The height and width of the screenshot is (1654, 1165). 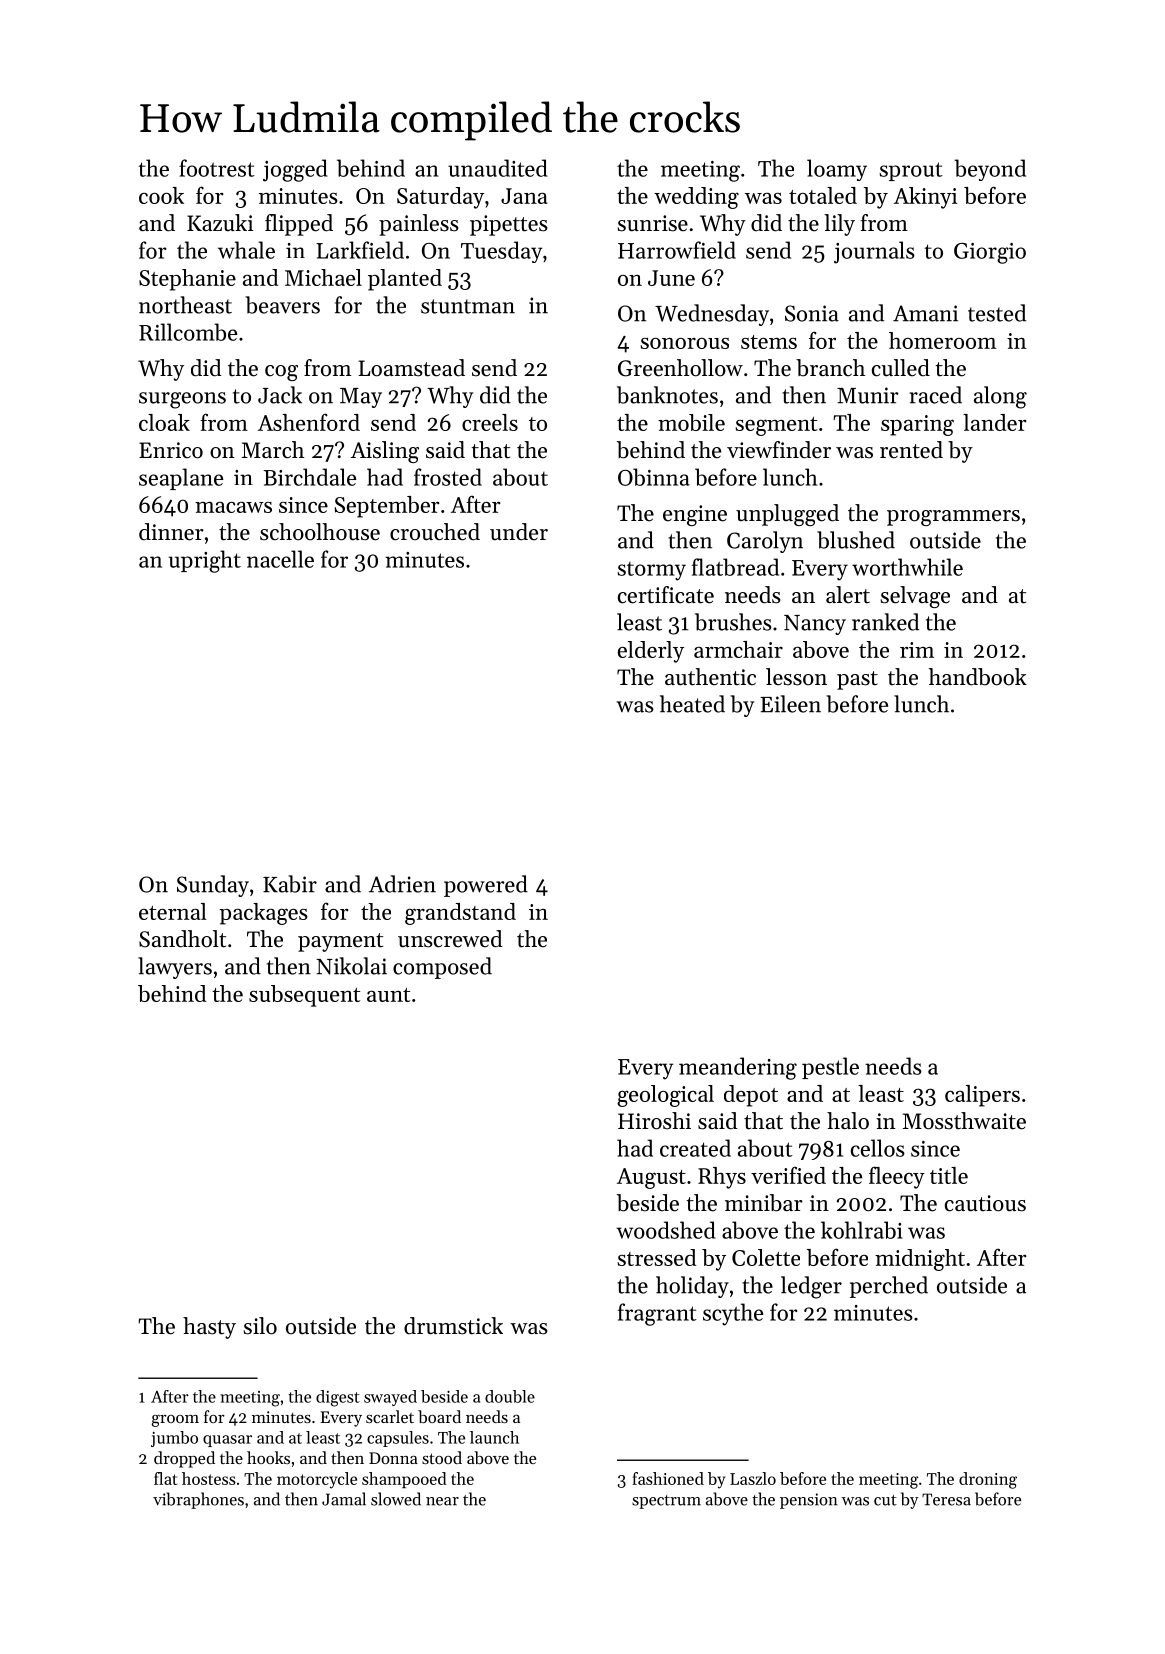 What do you see at coordinates (830, 368) in the screenshot?
I see `branch` at bounding box center [830, 368].
